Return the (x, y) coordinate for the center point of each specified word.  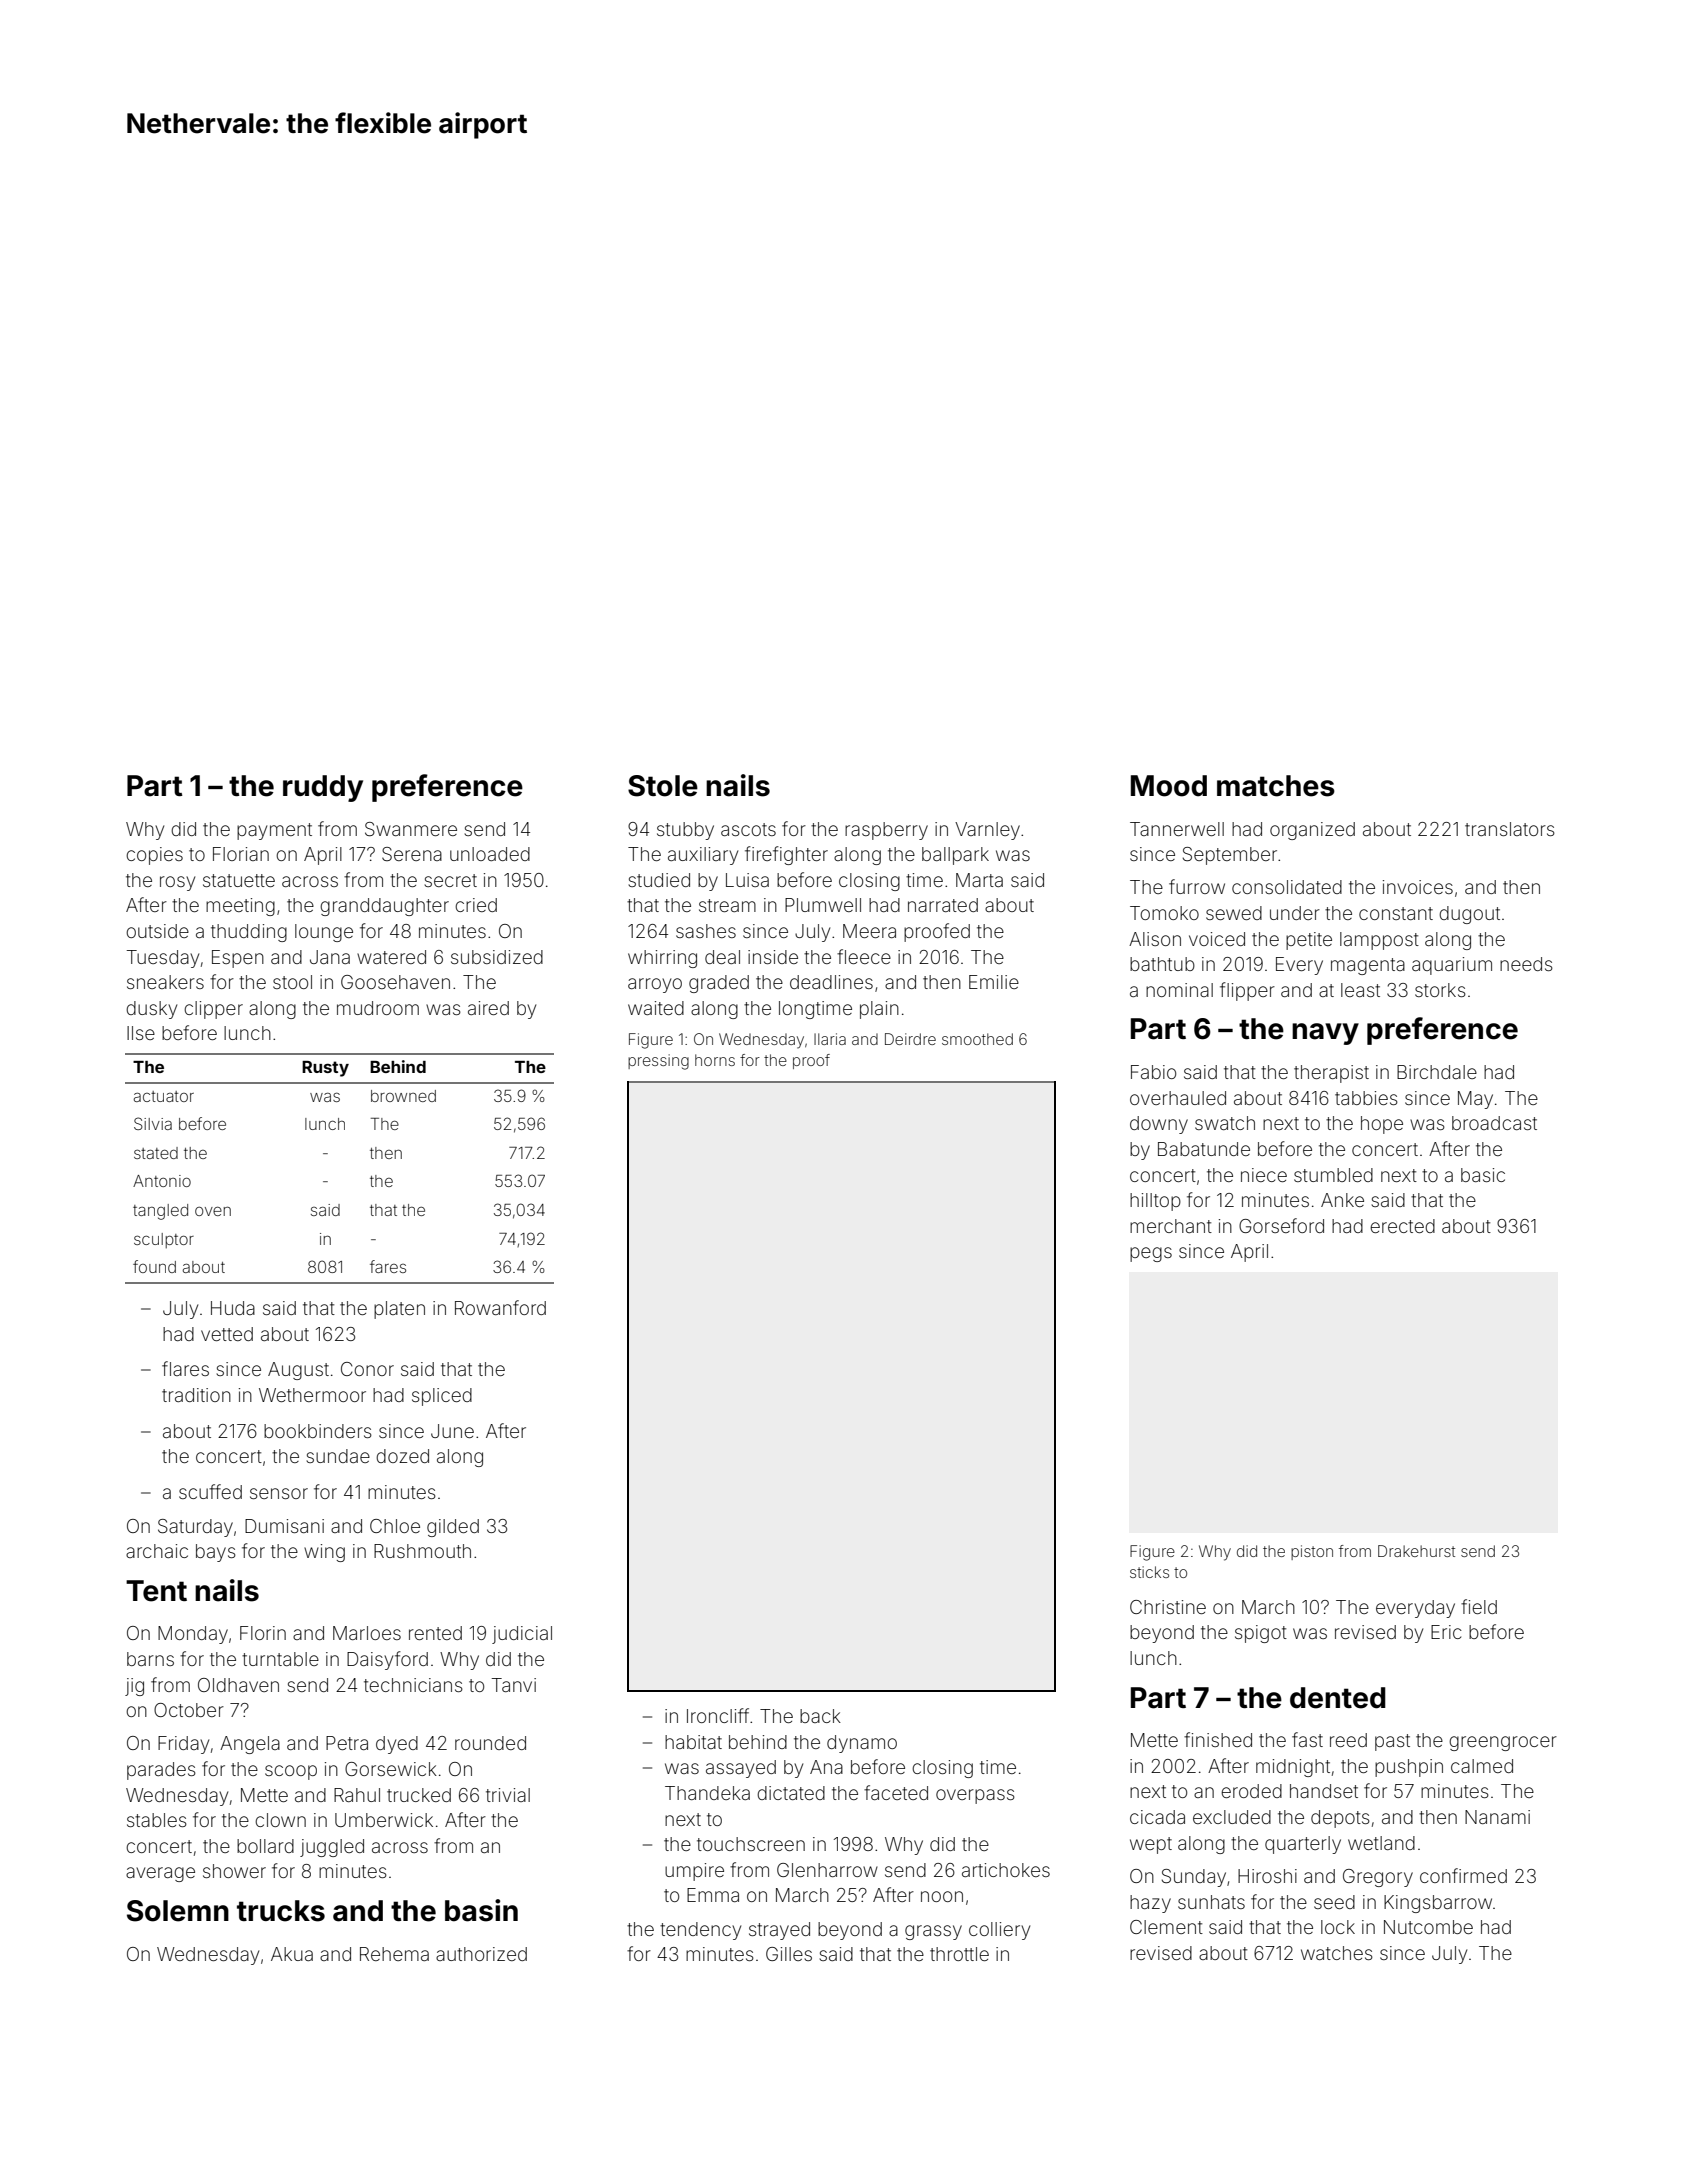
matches (1276, 786)
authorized (481, 1954)
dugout (1469, 915)
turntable (280, 1659)
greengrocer (1503, 1743)
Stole (663, 786)
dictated (791, 1793)
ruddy (323, 788)
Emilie (994, 982)
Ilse (141, 1033)
